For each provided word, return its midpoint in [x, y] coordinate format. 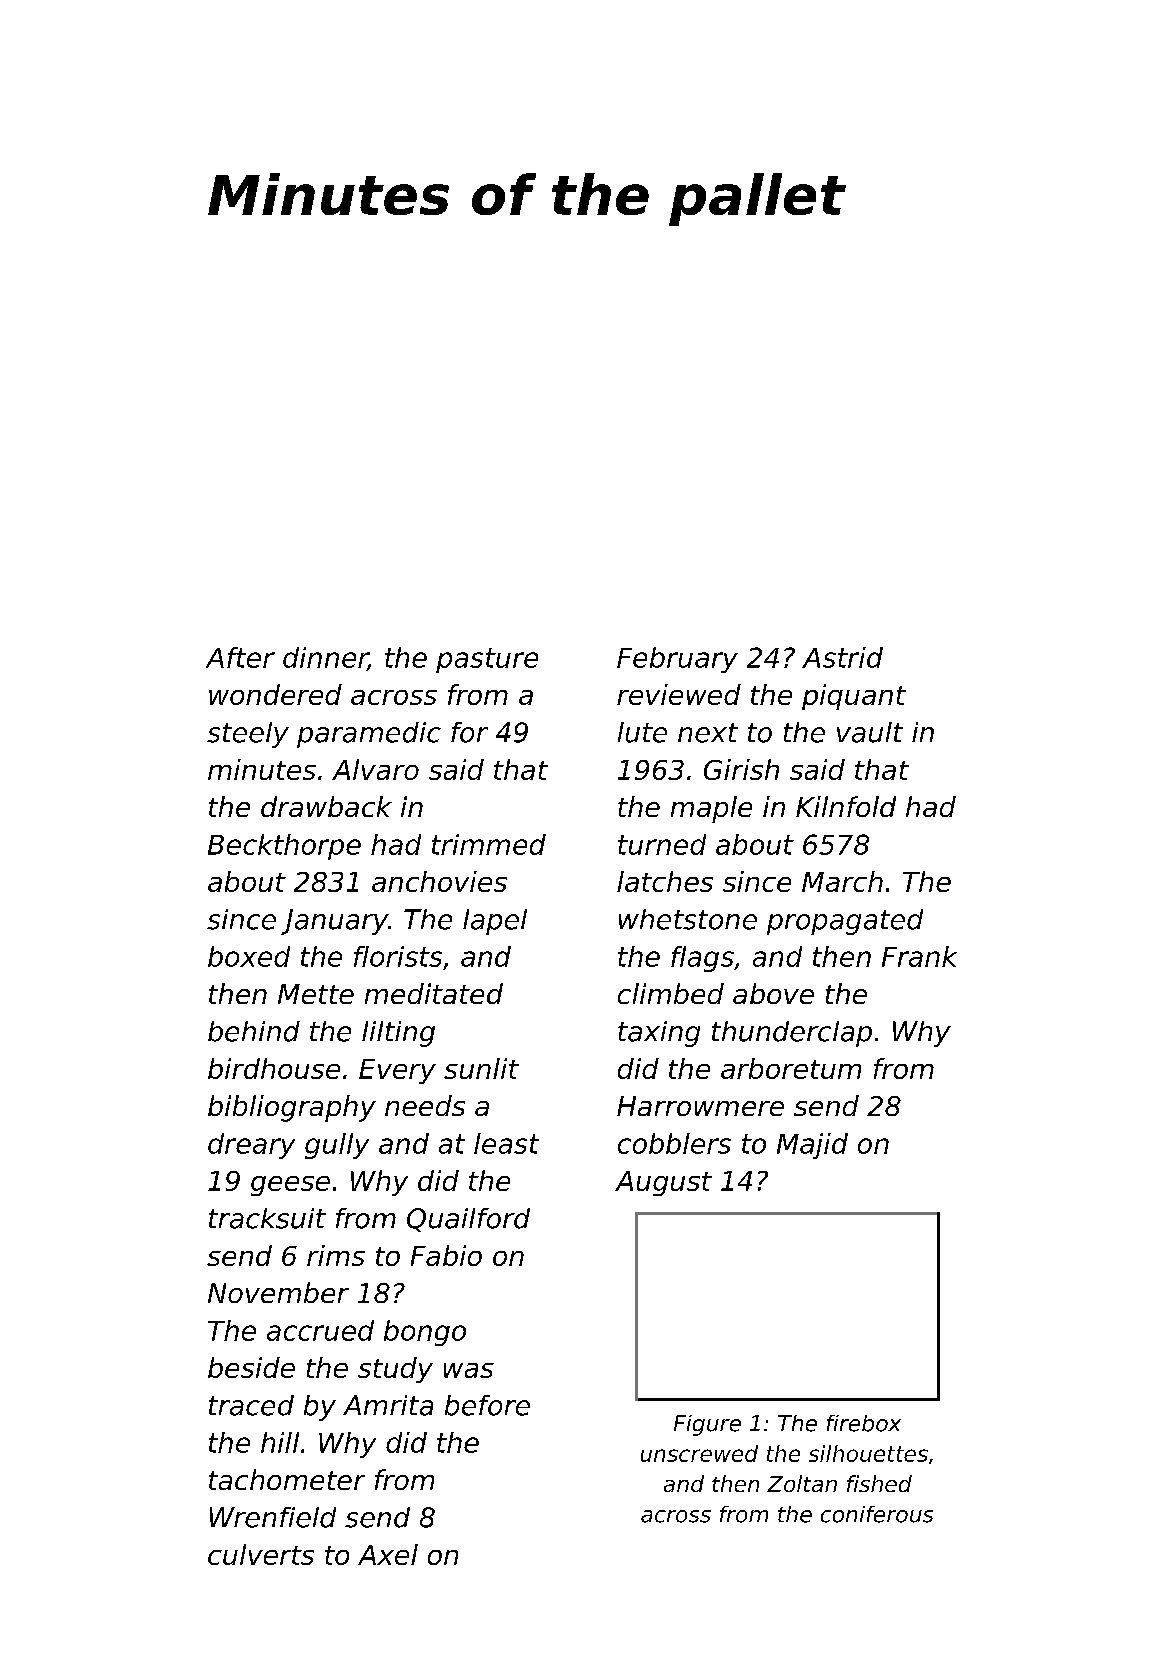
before [487, 1405]
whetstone [688, 919]
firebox [864, 1423]
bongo [425, 1333]
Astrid [842, 657]
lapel [495, 922]
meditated [434, 993]
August [663, 1183]
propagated [845, 922]
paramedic [369, 735]
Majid [812, 1146]
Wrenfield [273, 1517]
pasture [487, 660]
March [842, 881]
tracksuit [267, 1218]
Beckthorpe [284, 847]
